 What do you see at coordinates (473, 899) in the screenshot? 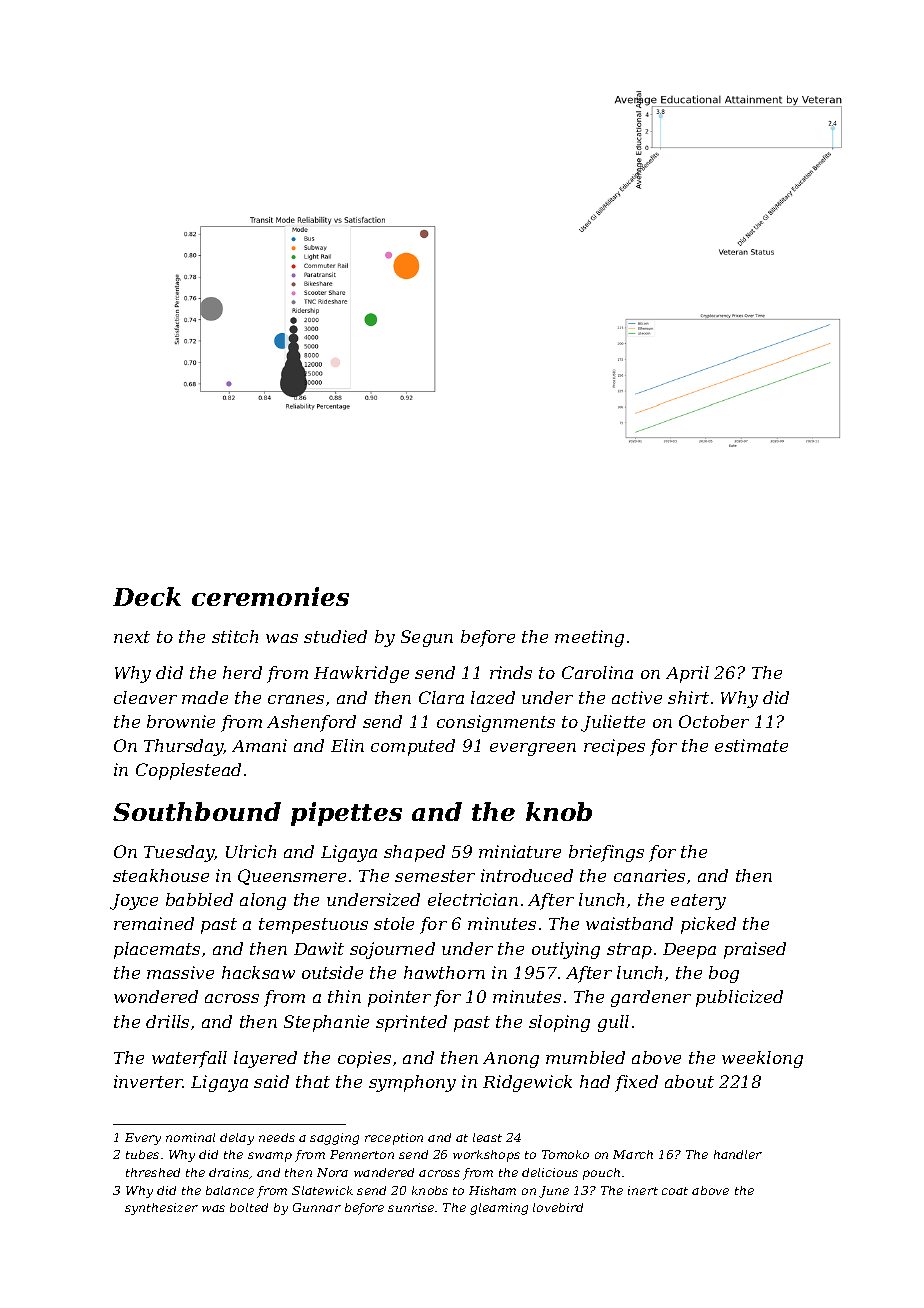
I see `electrician` at bounding box center [473, 899].
